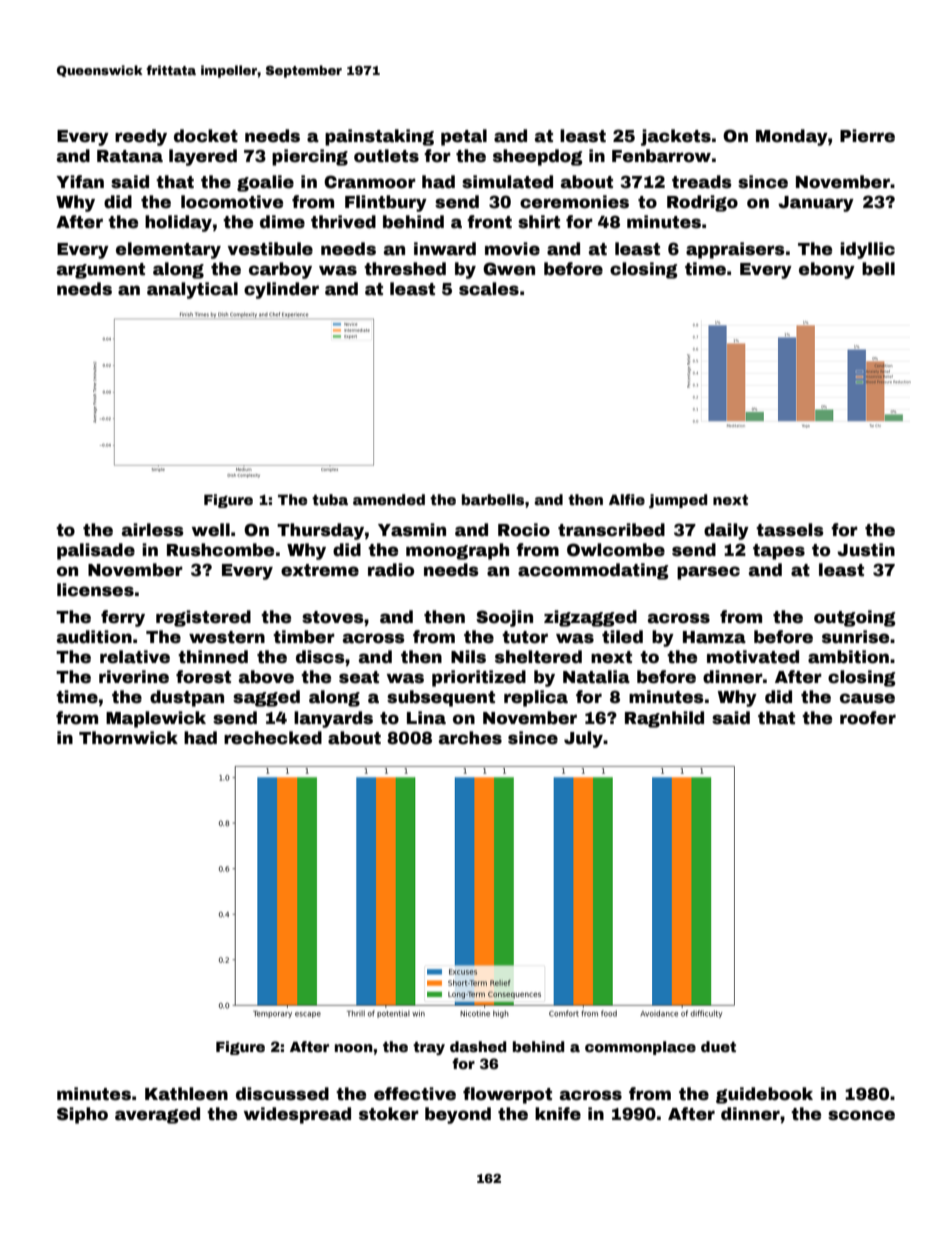  What do you see at coordinates (661, 156) in the screenshot?
I see `Fenbarrow` at bounding box center [661, 156].
